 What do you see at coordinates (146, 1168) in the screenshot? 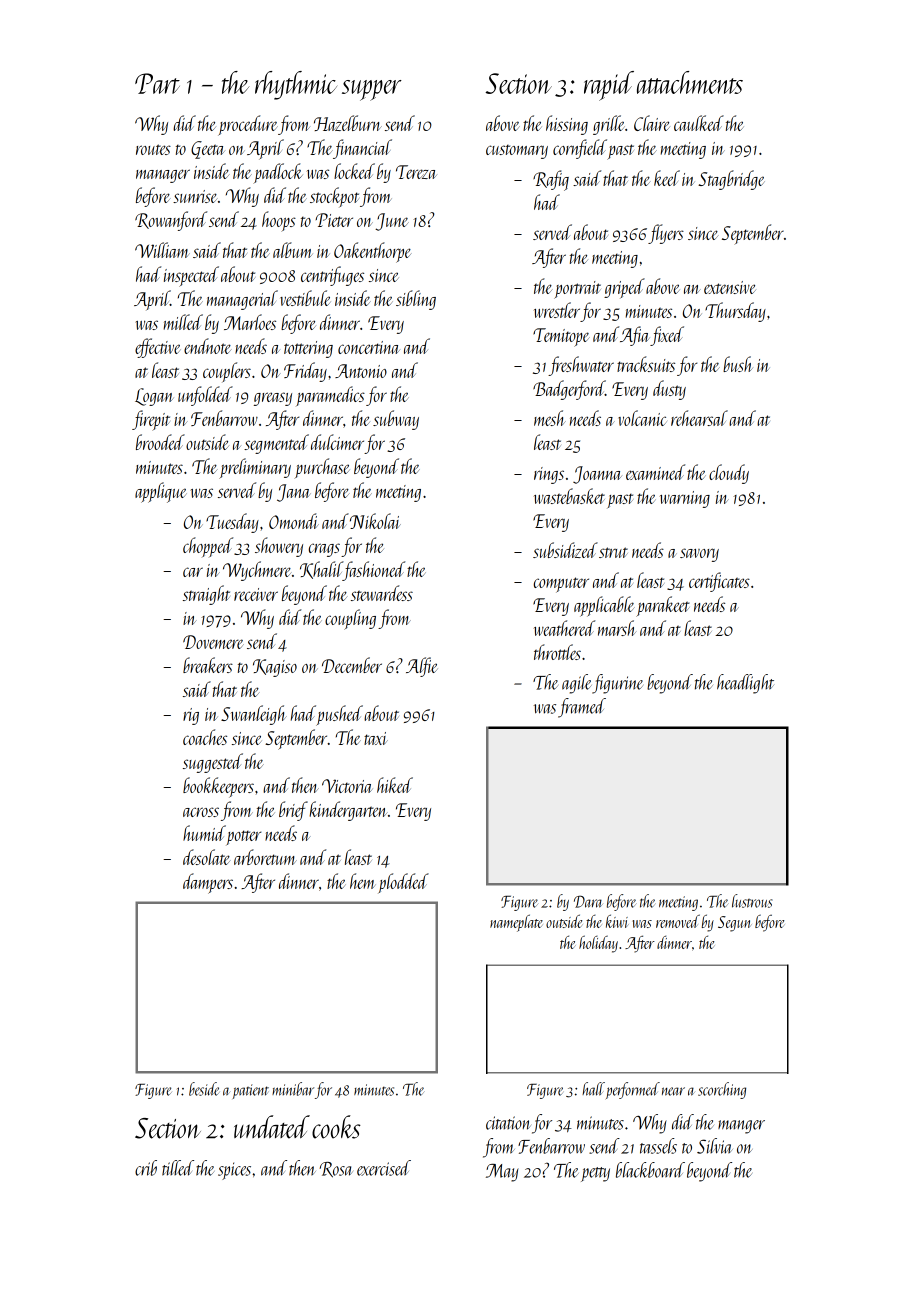
I see `crib` at bounding box center [146, 1168].
